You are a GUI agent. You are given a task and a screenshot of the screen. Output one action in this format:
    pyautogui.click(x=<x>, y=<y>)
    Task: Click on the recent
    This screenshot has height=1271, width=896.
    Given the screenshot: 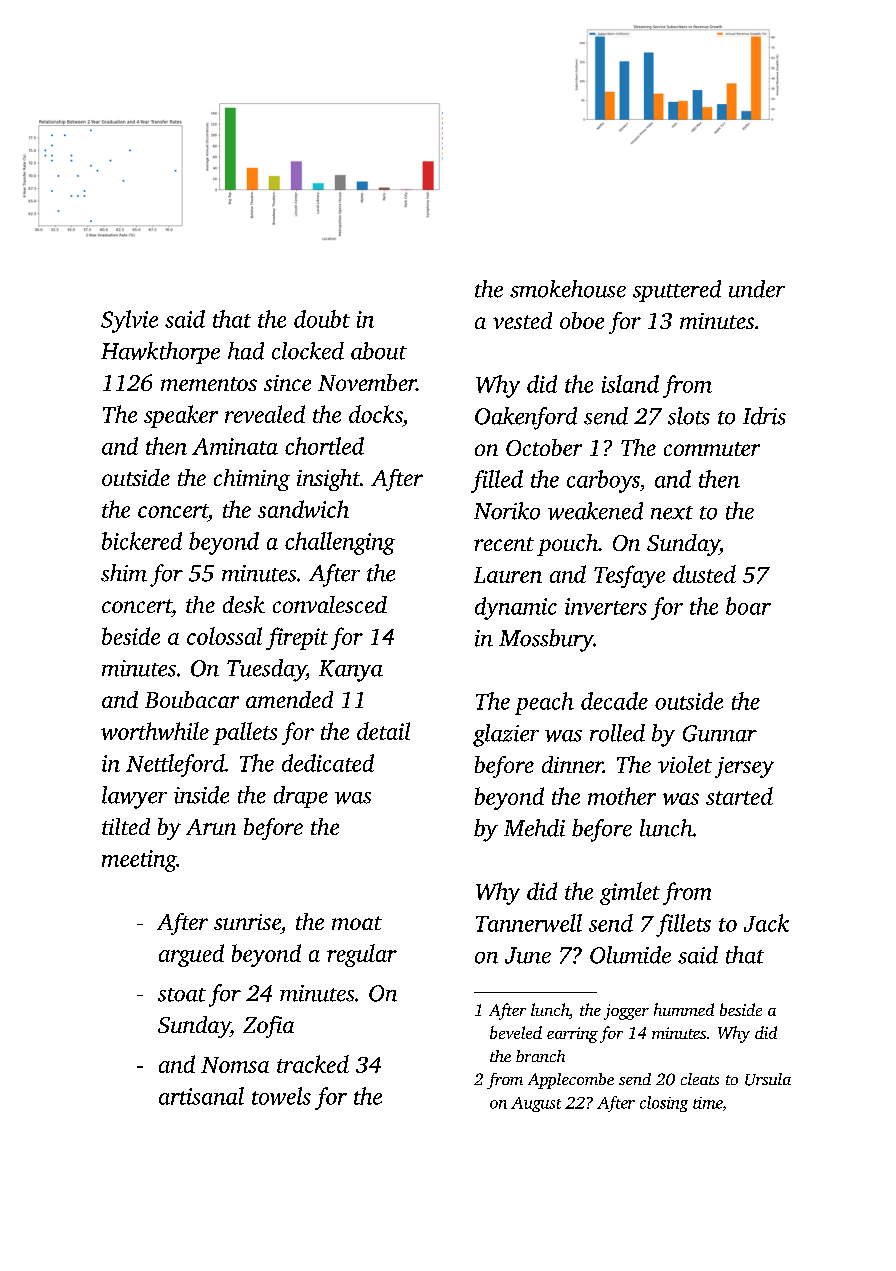 What is the action you would take?
    pyautogui.click(x=504, y=544)
